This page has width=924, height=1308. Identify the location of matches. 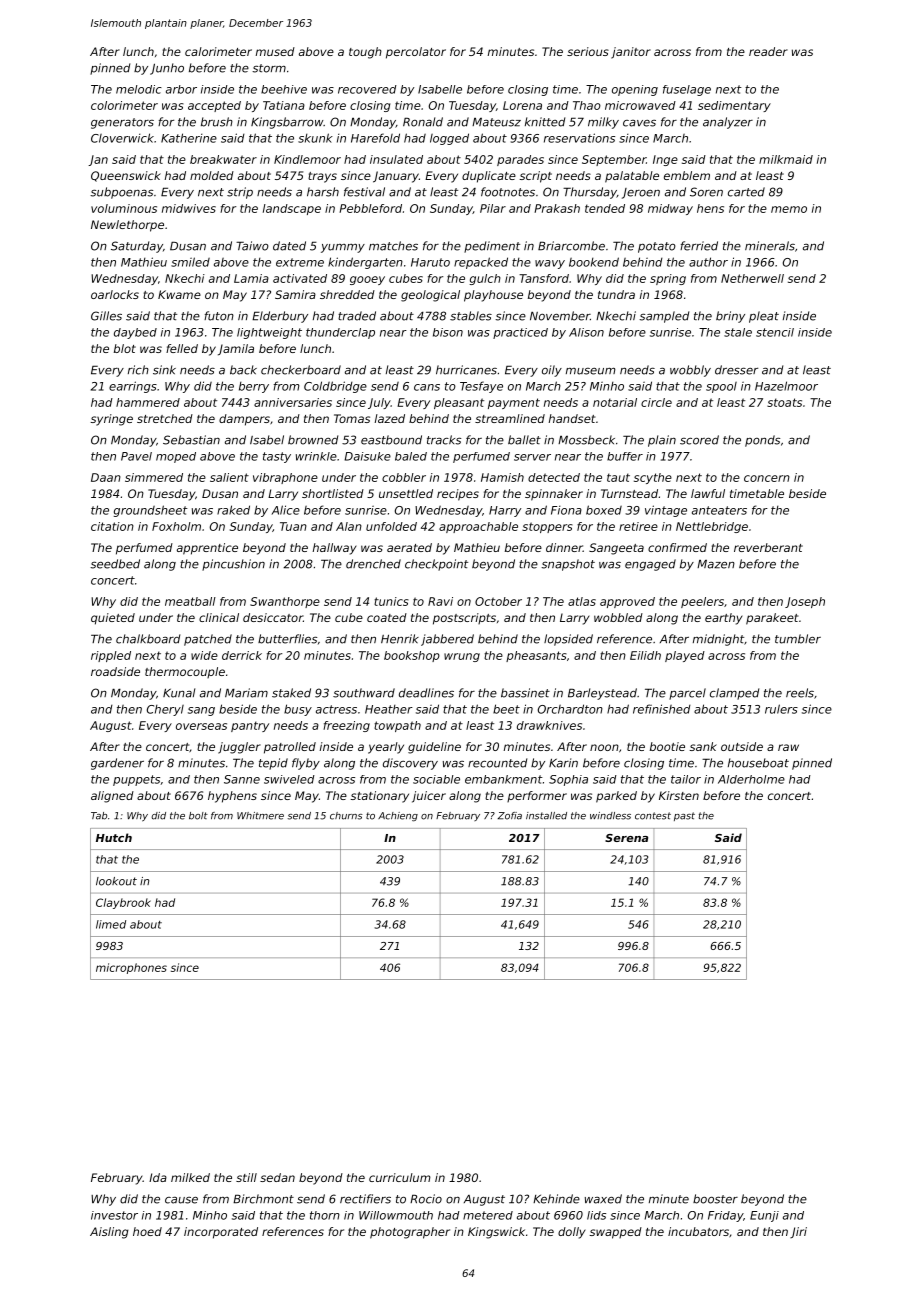
(393, 246).
